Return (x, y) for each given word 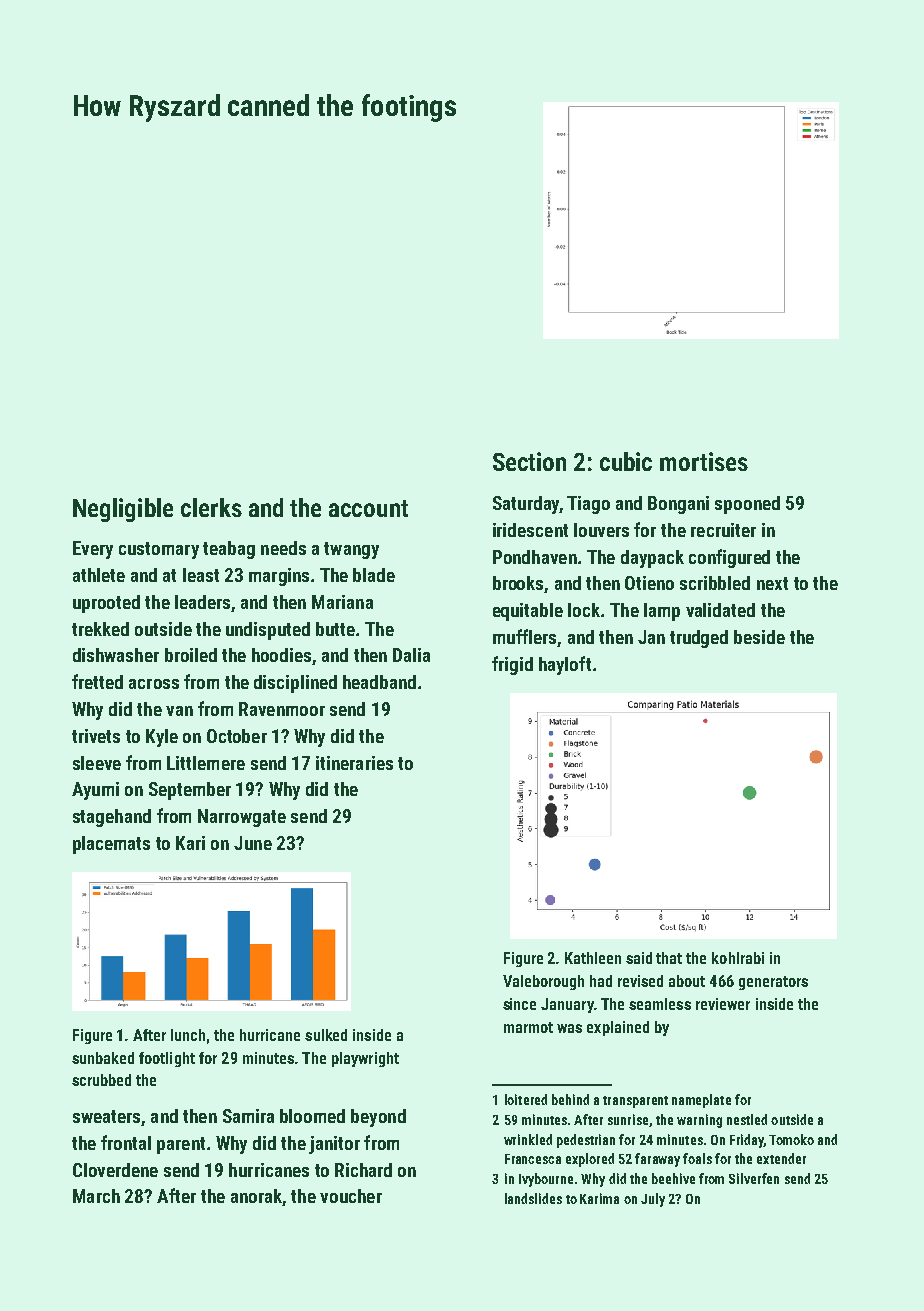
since (519, 1004)
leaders (202, 602)
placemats (111, 845)
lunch (188, 1035)
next (772, 583)
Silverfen (754, 1178)
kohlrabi (738, 958)
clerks (211, 507)
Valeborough (543, 982)
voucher (351, 1196)
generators (773, 983)
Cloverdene (115, 1170)
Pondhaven (535, 557)
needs (283, 548)
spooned (747, 505)
